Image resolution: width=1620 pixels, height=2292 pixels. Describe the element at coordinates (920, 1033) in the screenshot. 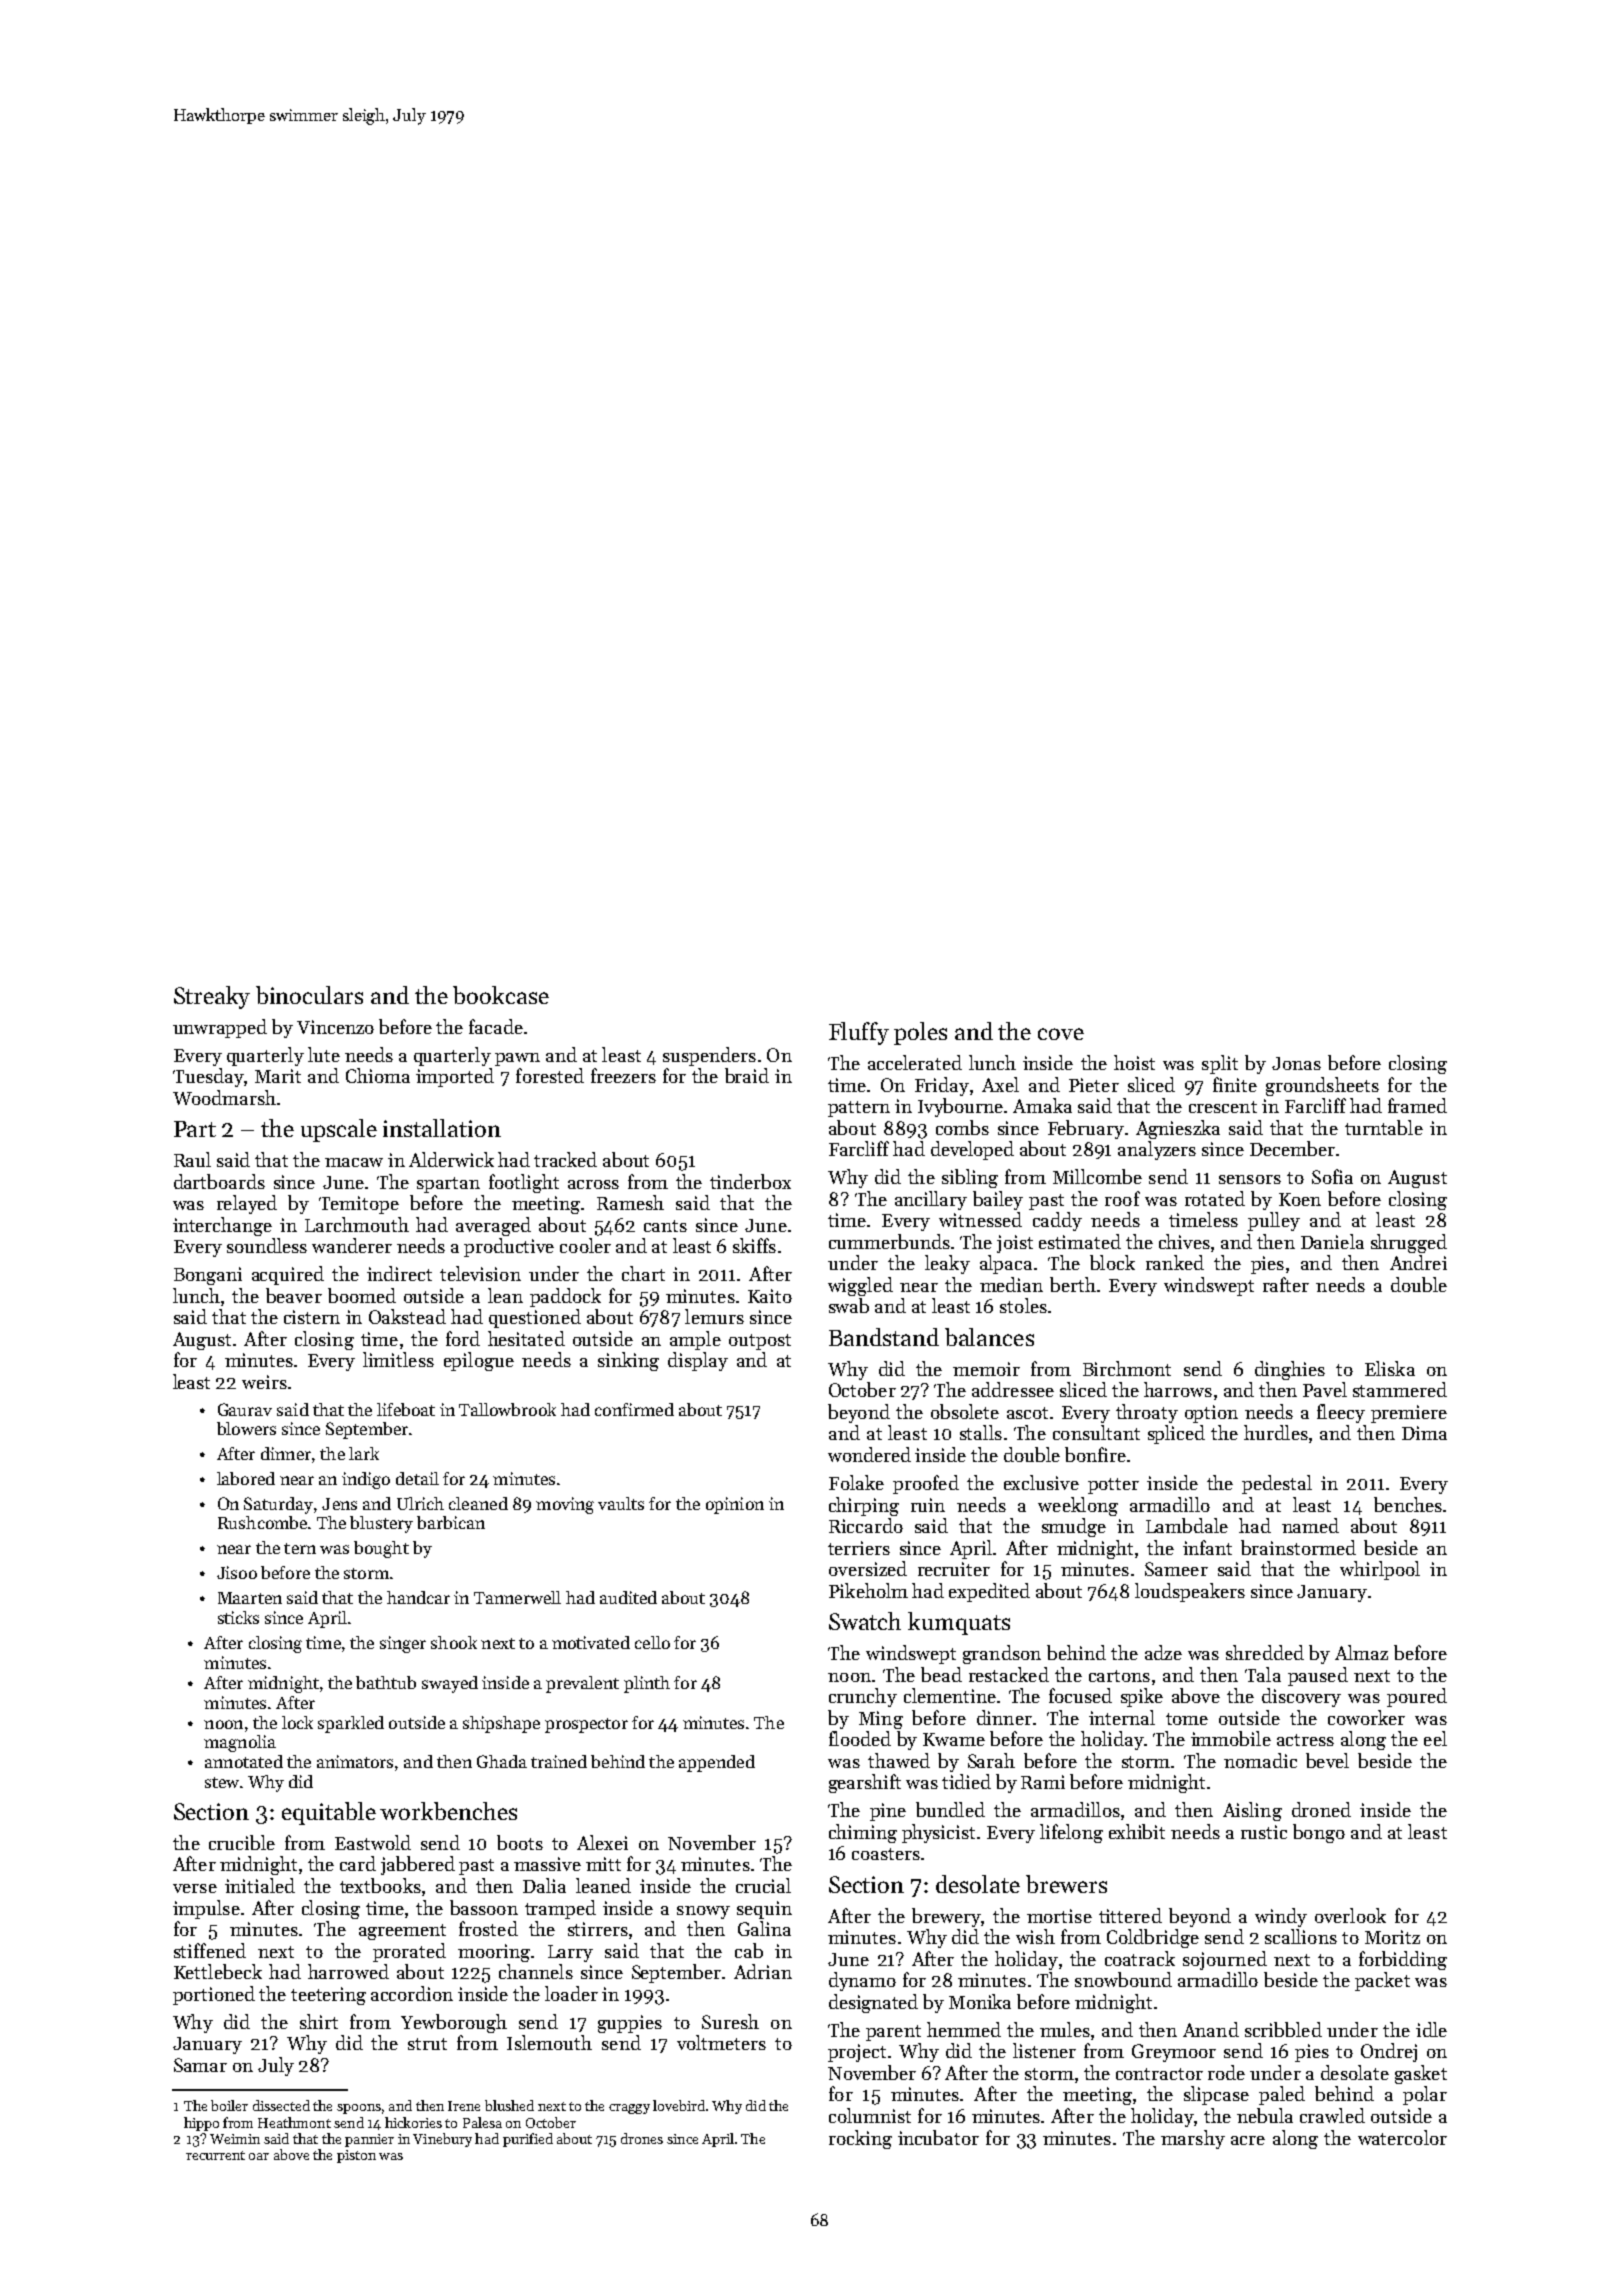

I see `poles` at that location.
